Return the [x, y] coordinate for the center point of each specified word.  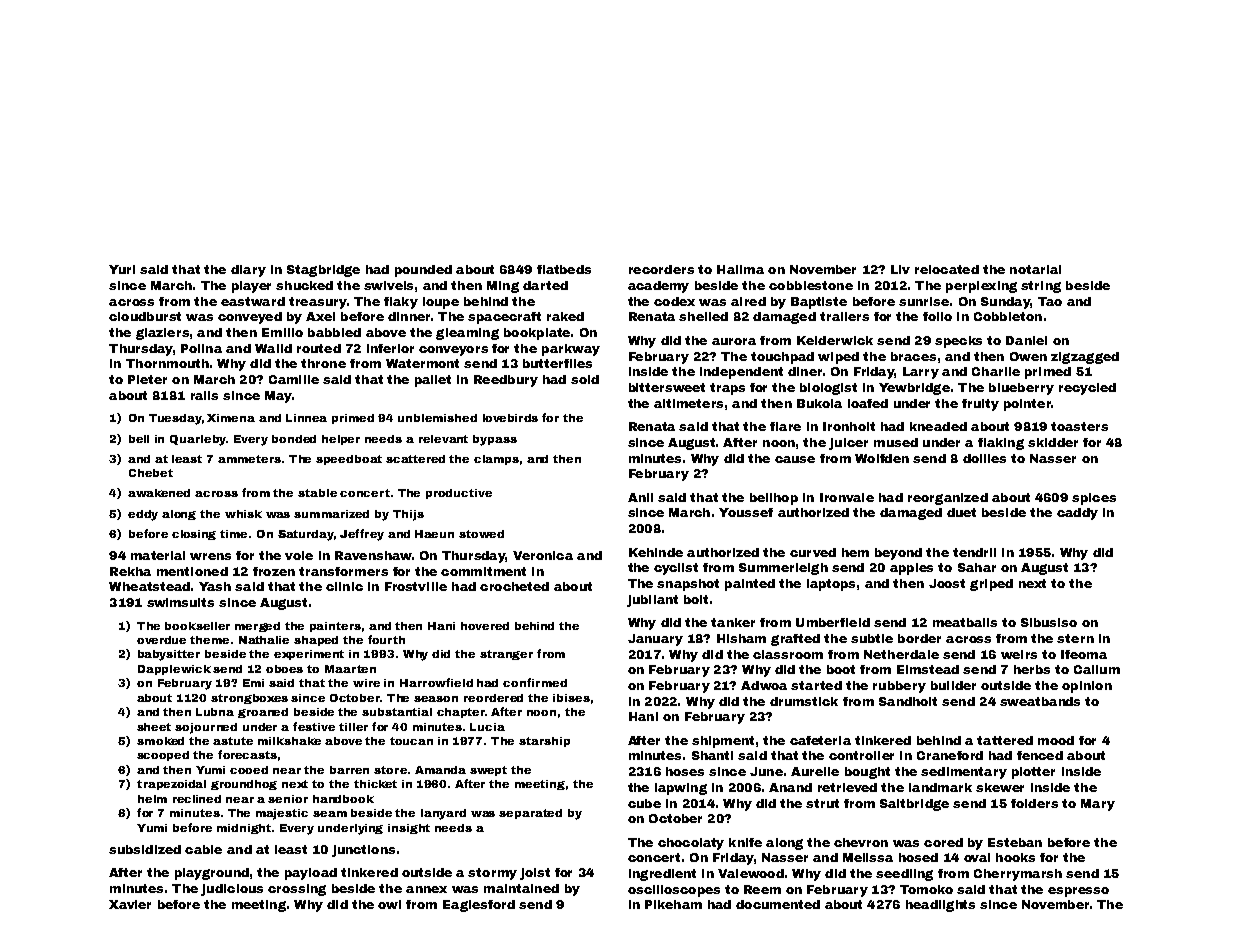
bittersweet [667, 387]
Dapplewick [174, 670]
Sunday [1005, 303]
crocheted [514, 586]
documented [778, 904]
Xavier [130, 904]
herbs [1032, 669]
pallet [433, 381]
